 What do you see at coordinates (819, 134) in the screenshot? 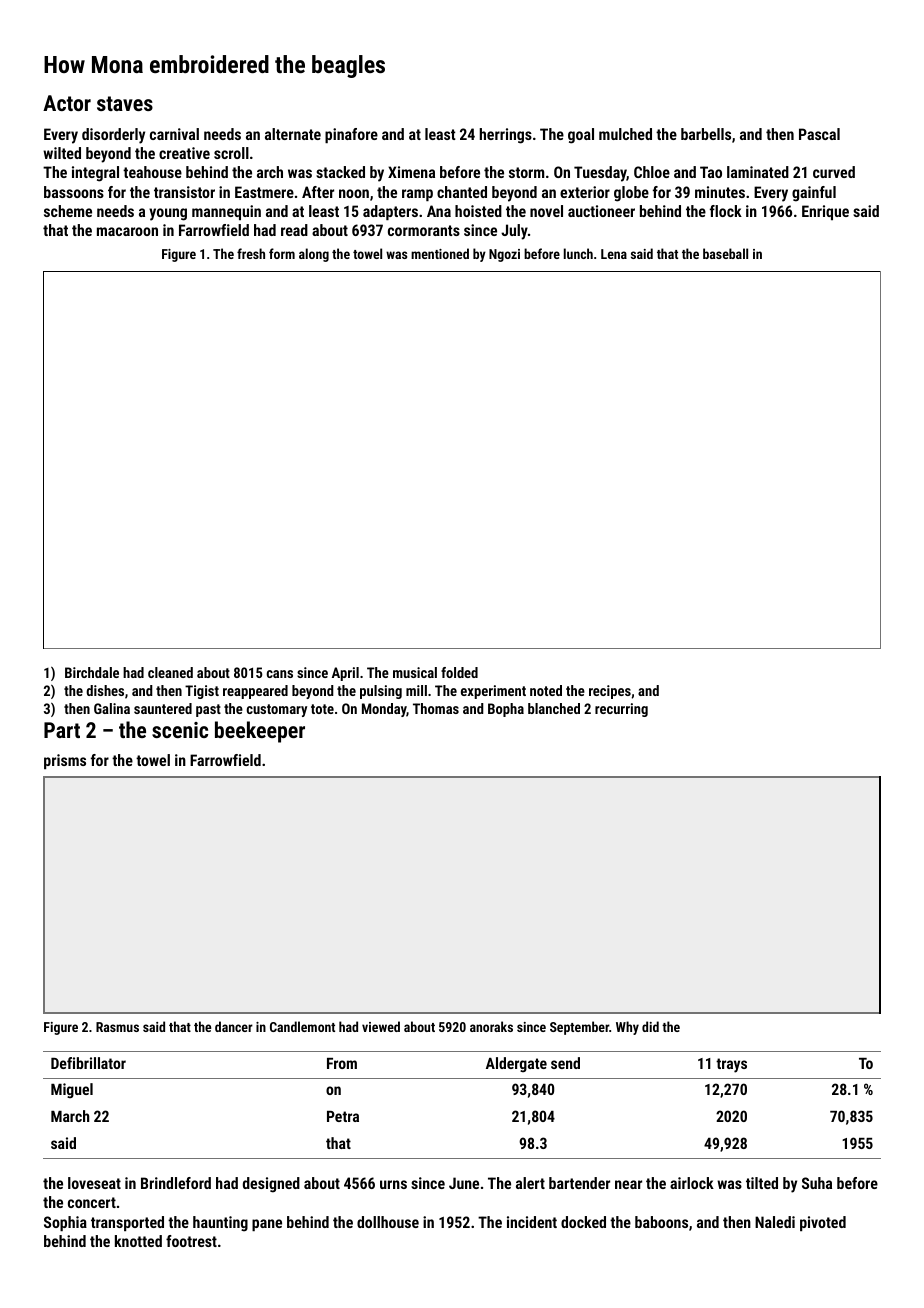
I see `Pascal` at bounding box center [819, 134].
